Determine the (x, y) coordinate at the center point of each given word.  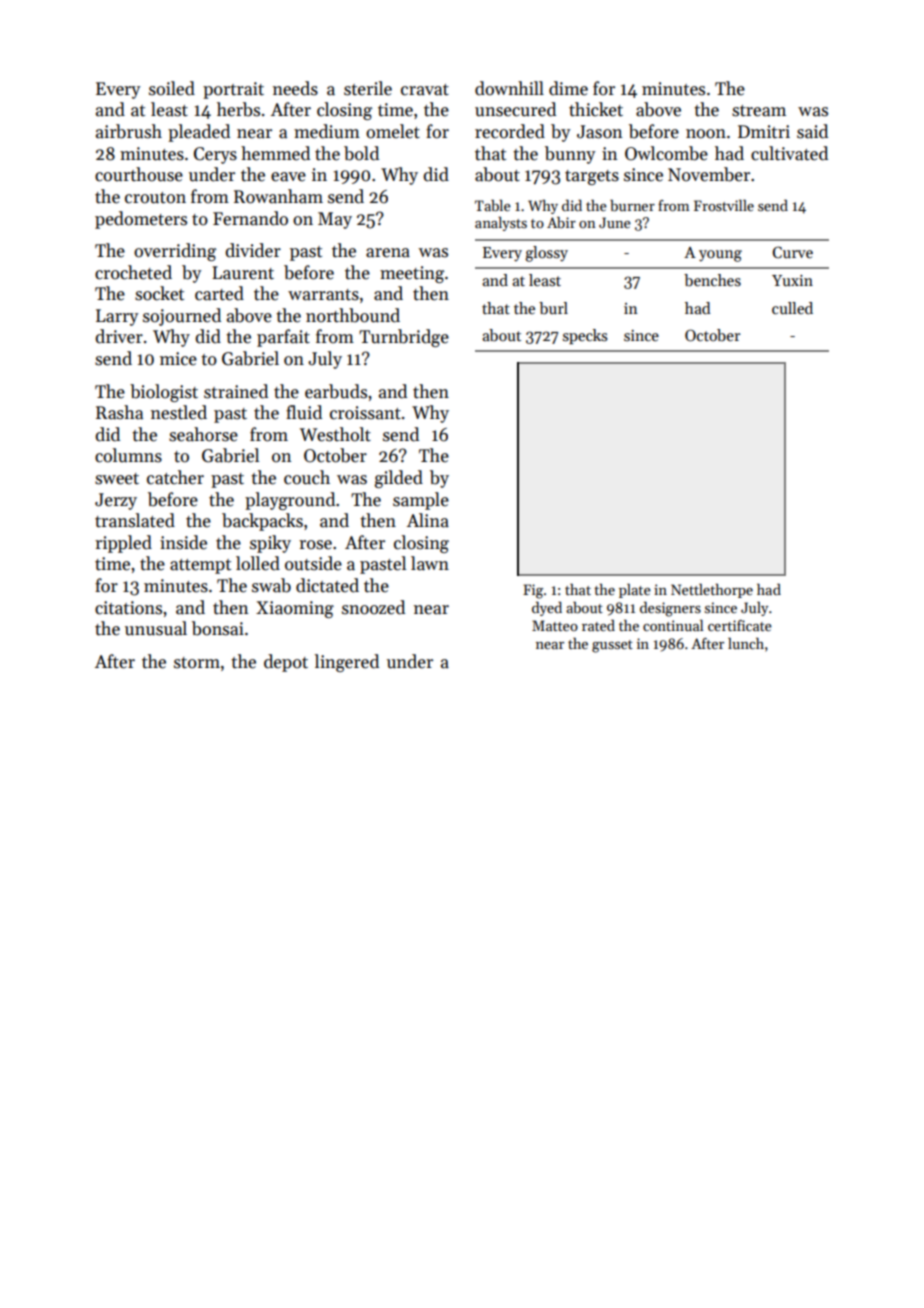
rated (598, 625)
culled (792, 308)
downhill (509, 88)
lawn (430, 563)
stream (759, 111)
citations (128, 608)
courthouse (139, 174)
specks (585, 336)
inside (183, 542)
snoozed (373, 607)
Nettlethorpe (712, 590)
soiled (172, 88)
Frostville (724, 205)
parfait (283, 338)
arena (388, 253)
